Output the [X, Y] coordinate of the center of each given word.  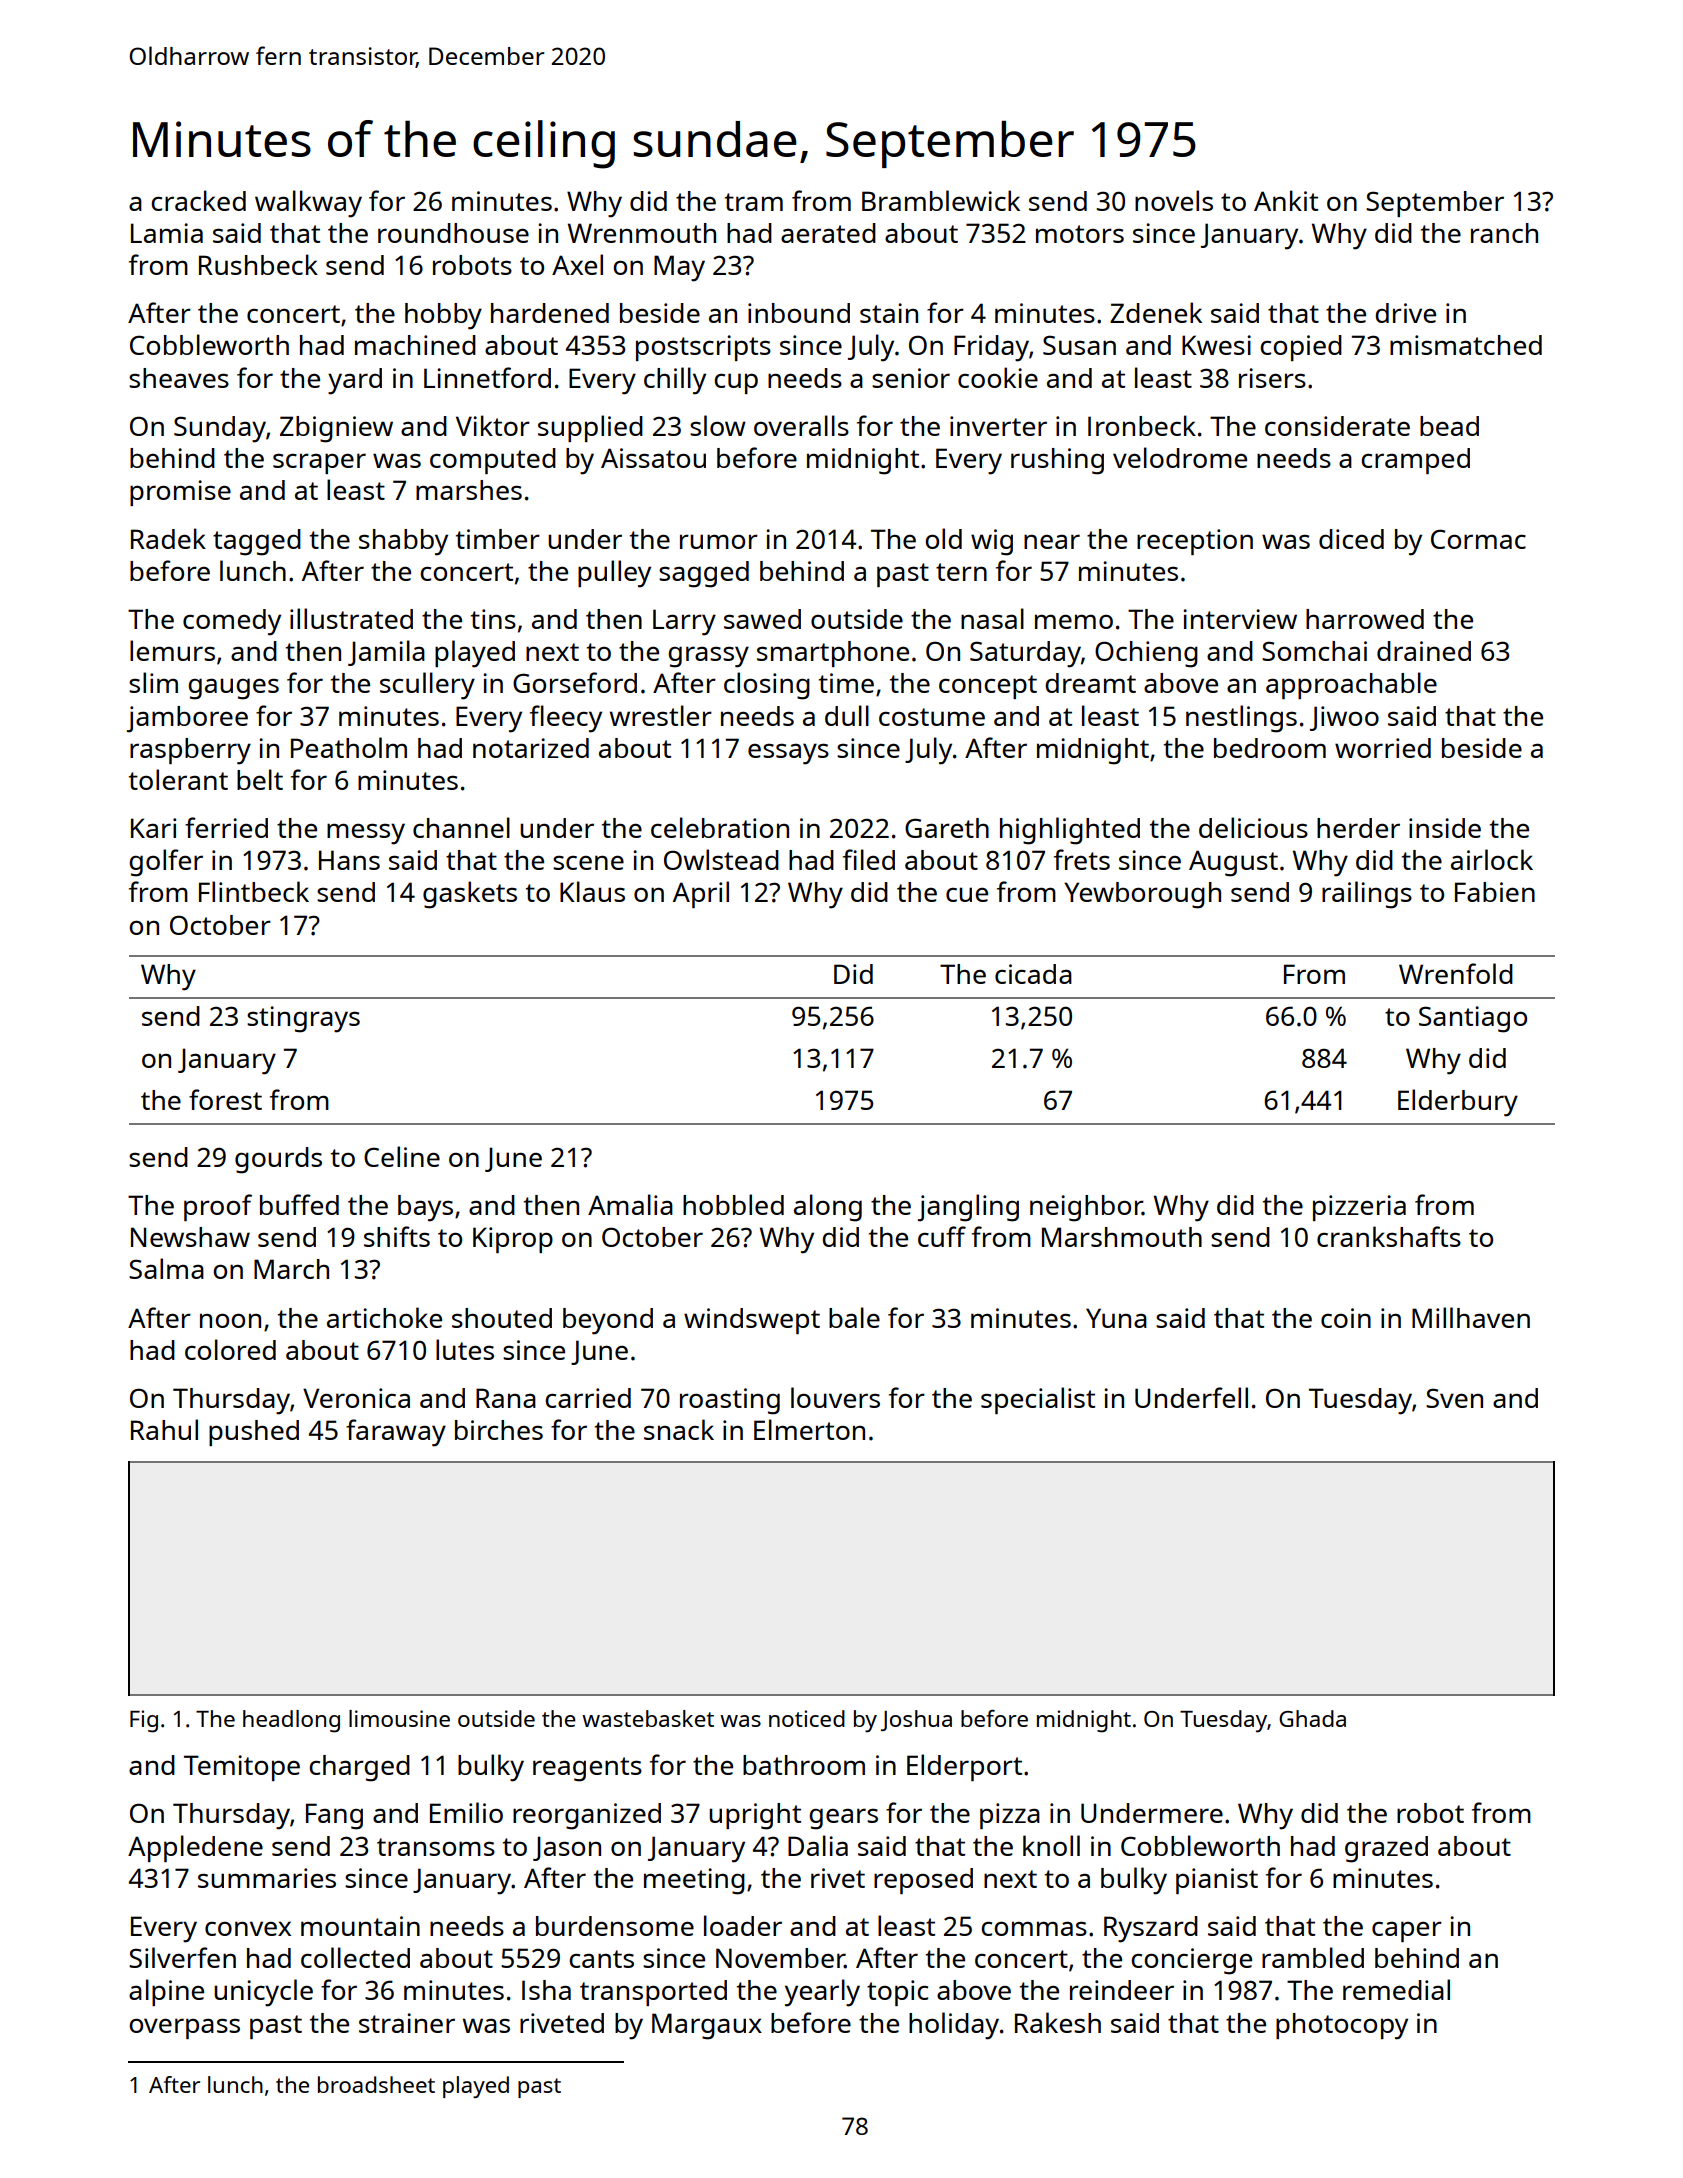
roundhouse [453, 233]
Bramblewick [941, 200]
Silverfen [182, 1957]
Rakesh [1058, 2022]
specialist [1038, 1400]
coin [1346, 1318]
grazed [1386, 1849]
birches [499, 1430]
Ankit [1286, 200]
